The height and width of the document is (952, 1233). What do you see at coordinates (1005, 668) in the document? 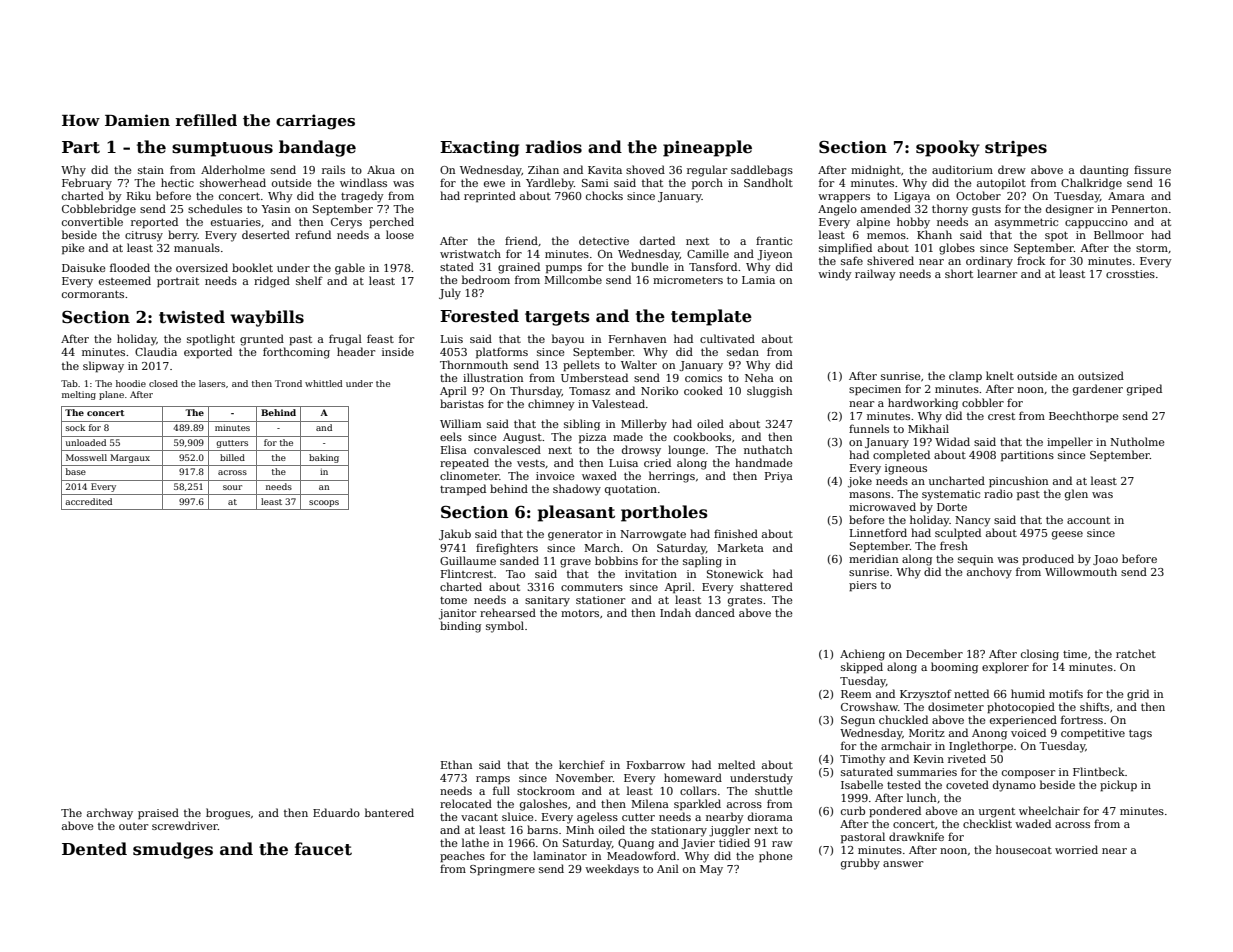
I see `explorer` at bounding box center [1005, 668].
